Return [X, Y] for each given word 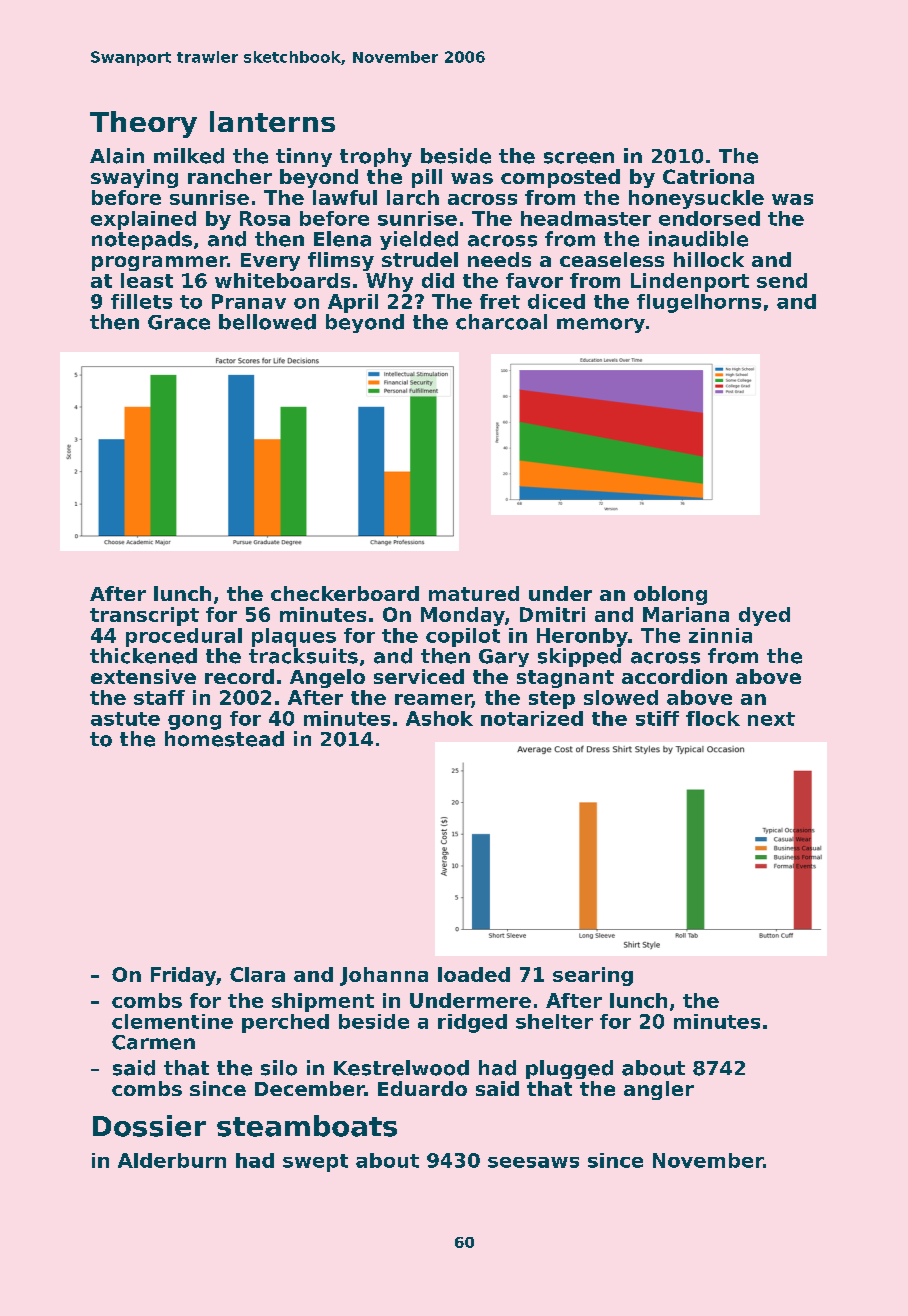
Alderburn [172, 1160]
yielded [419, 240]
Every [270, 262]
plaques [294, 637]
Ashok [439, 718]
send [782, 280]
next [771, 719]
